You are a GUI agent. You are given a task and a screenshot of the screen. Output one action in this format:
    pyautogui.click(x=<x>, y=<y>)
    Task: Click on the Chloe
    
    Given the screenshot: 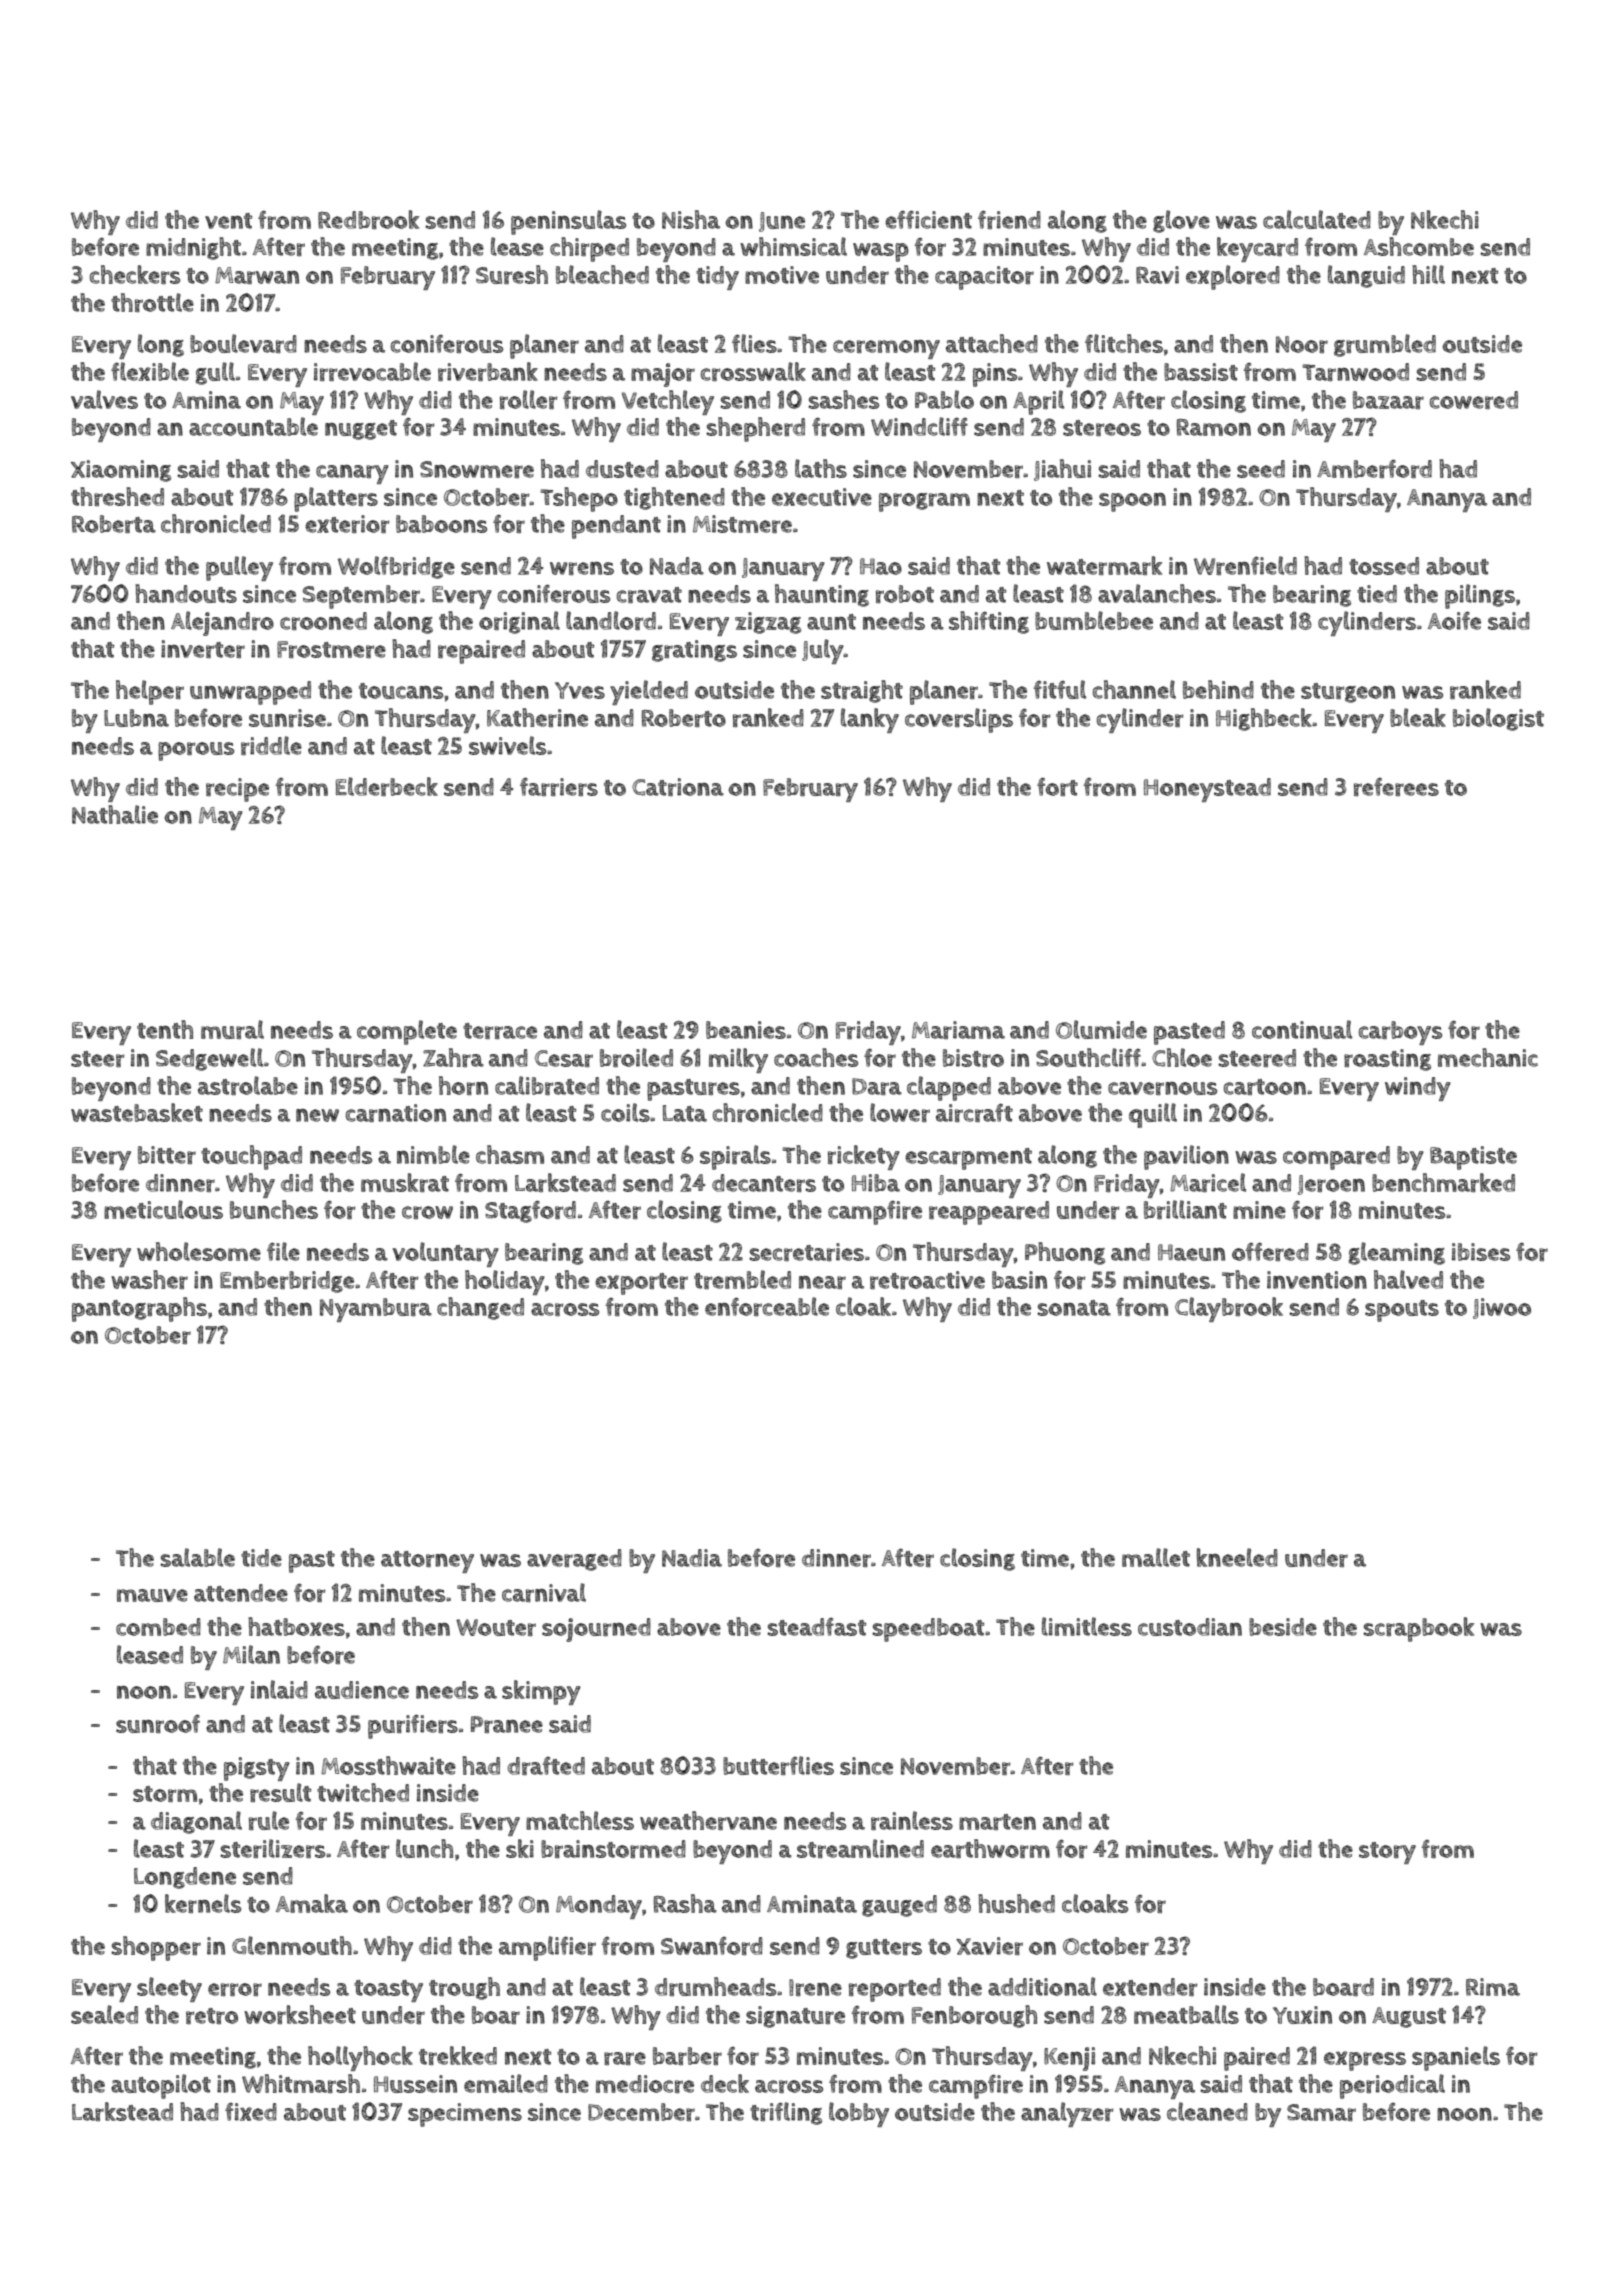 What is the action you would take?
    pyautogui.click(x=1182, y=1057)
